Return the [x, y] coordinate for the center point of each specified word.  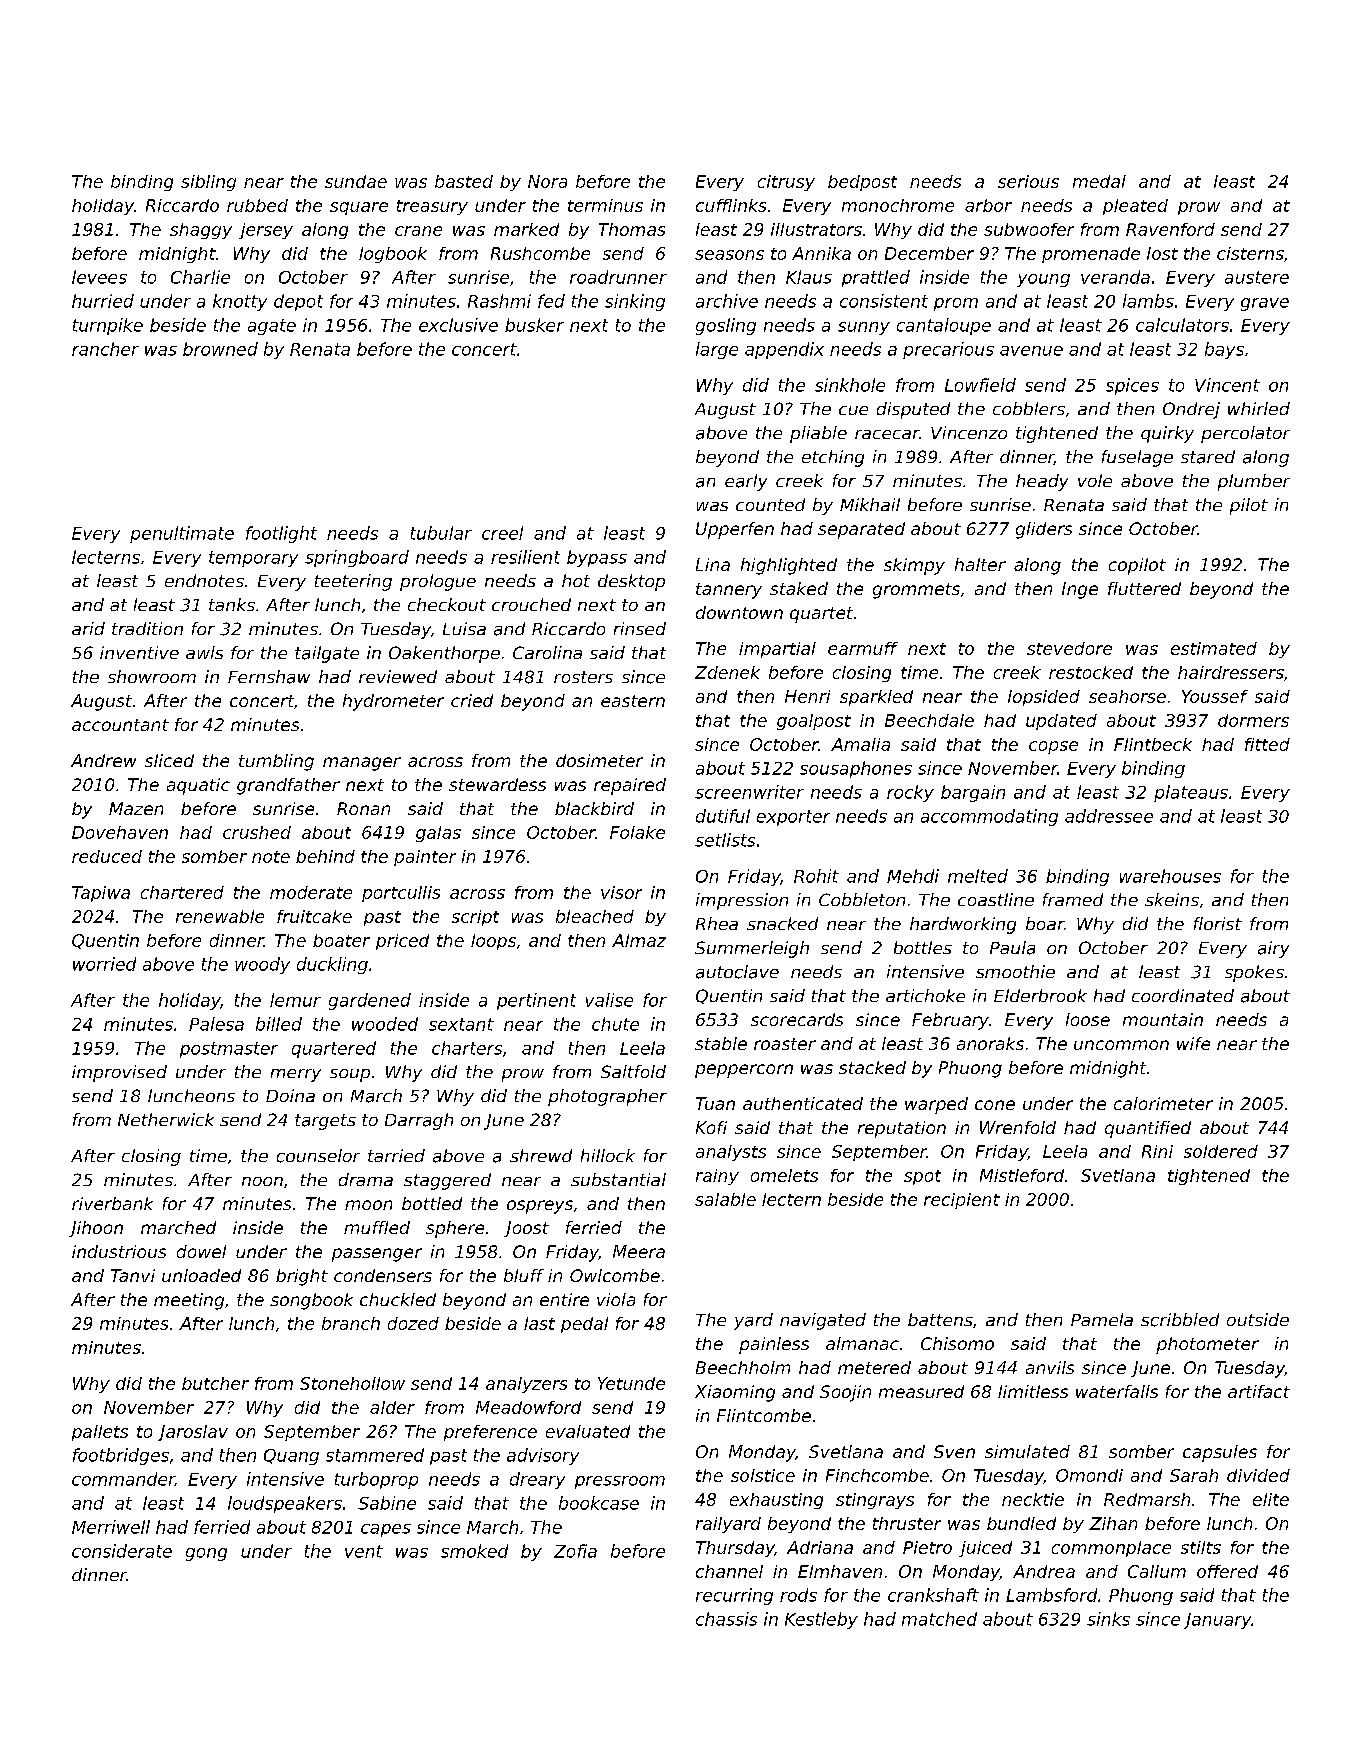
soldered [1221, 1151]
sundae [356, 181]
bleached [595, 916]
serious [1028, 181]
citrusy [786, 183]
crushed [257, 832]
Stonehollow [352, 1383]
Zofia [575, 1551]
